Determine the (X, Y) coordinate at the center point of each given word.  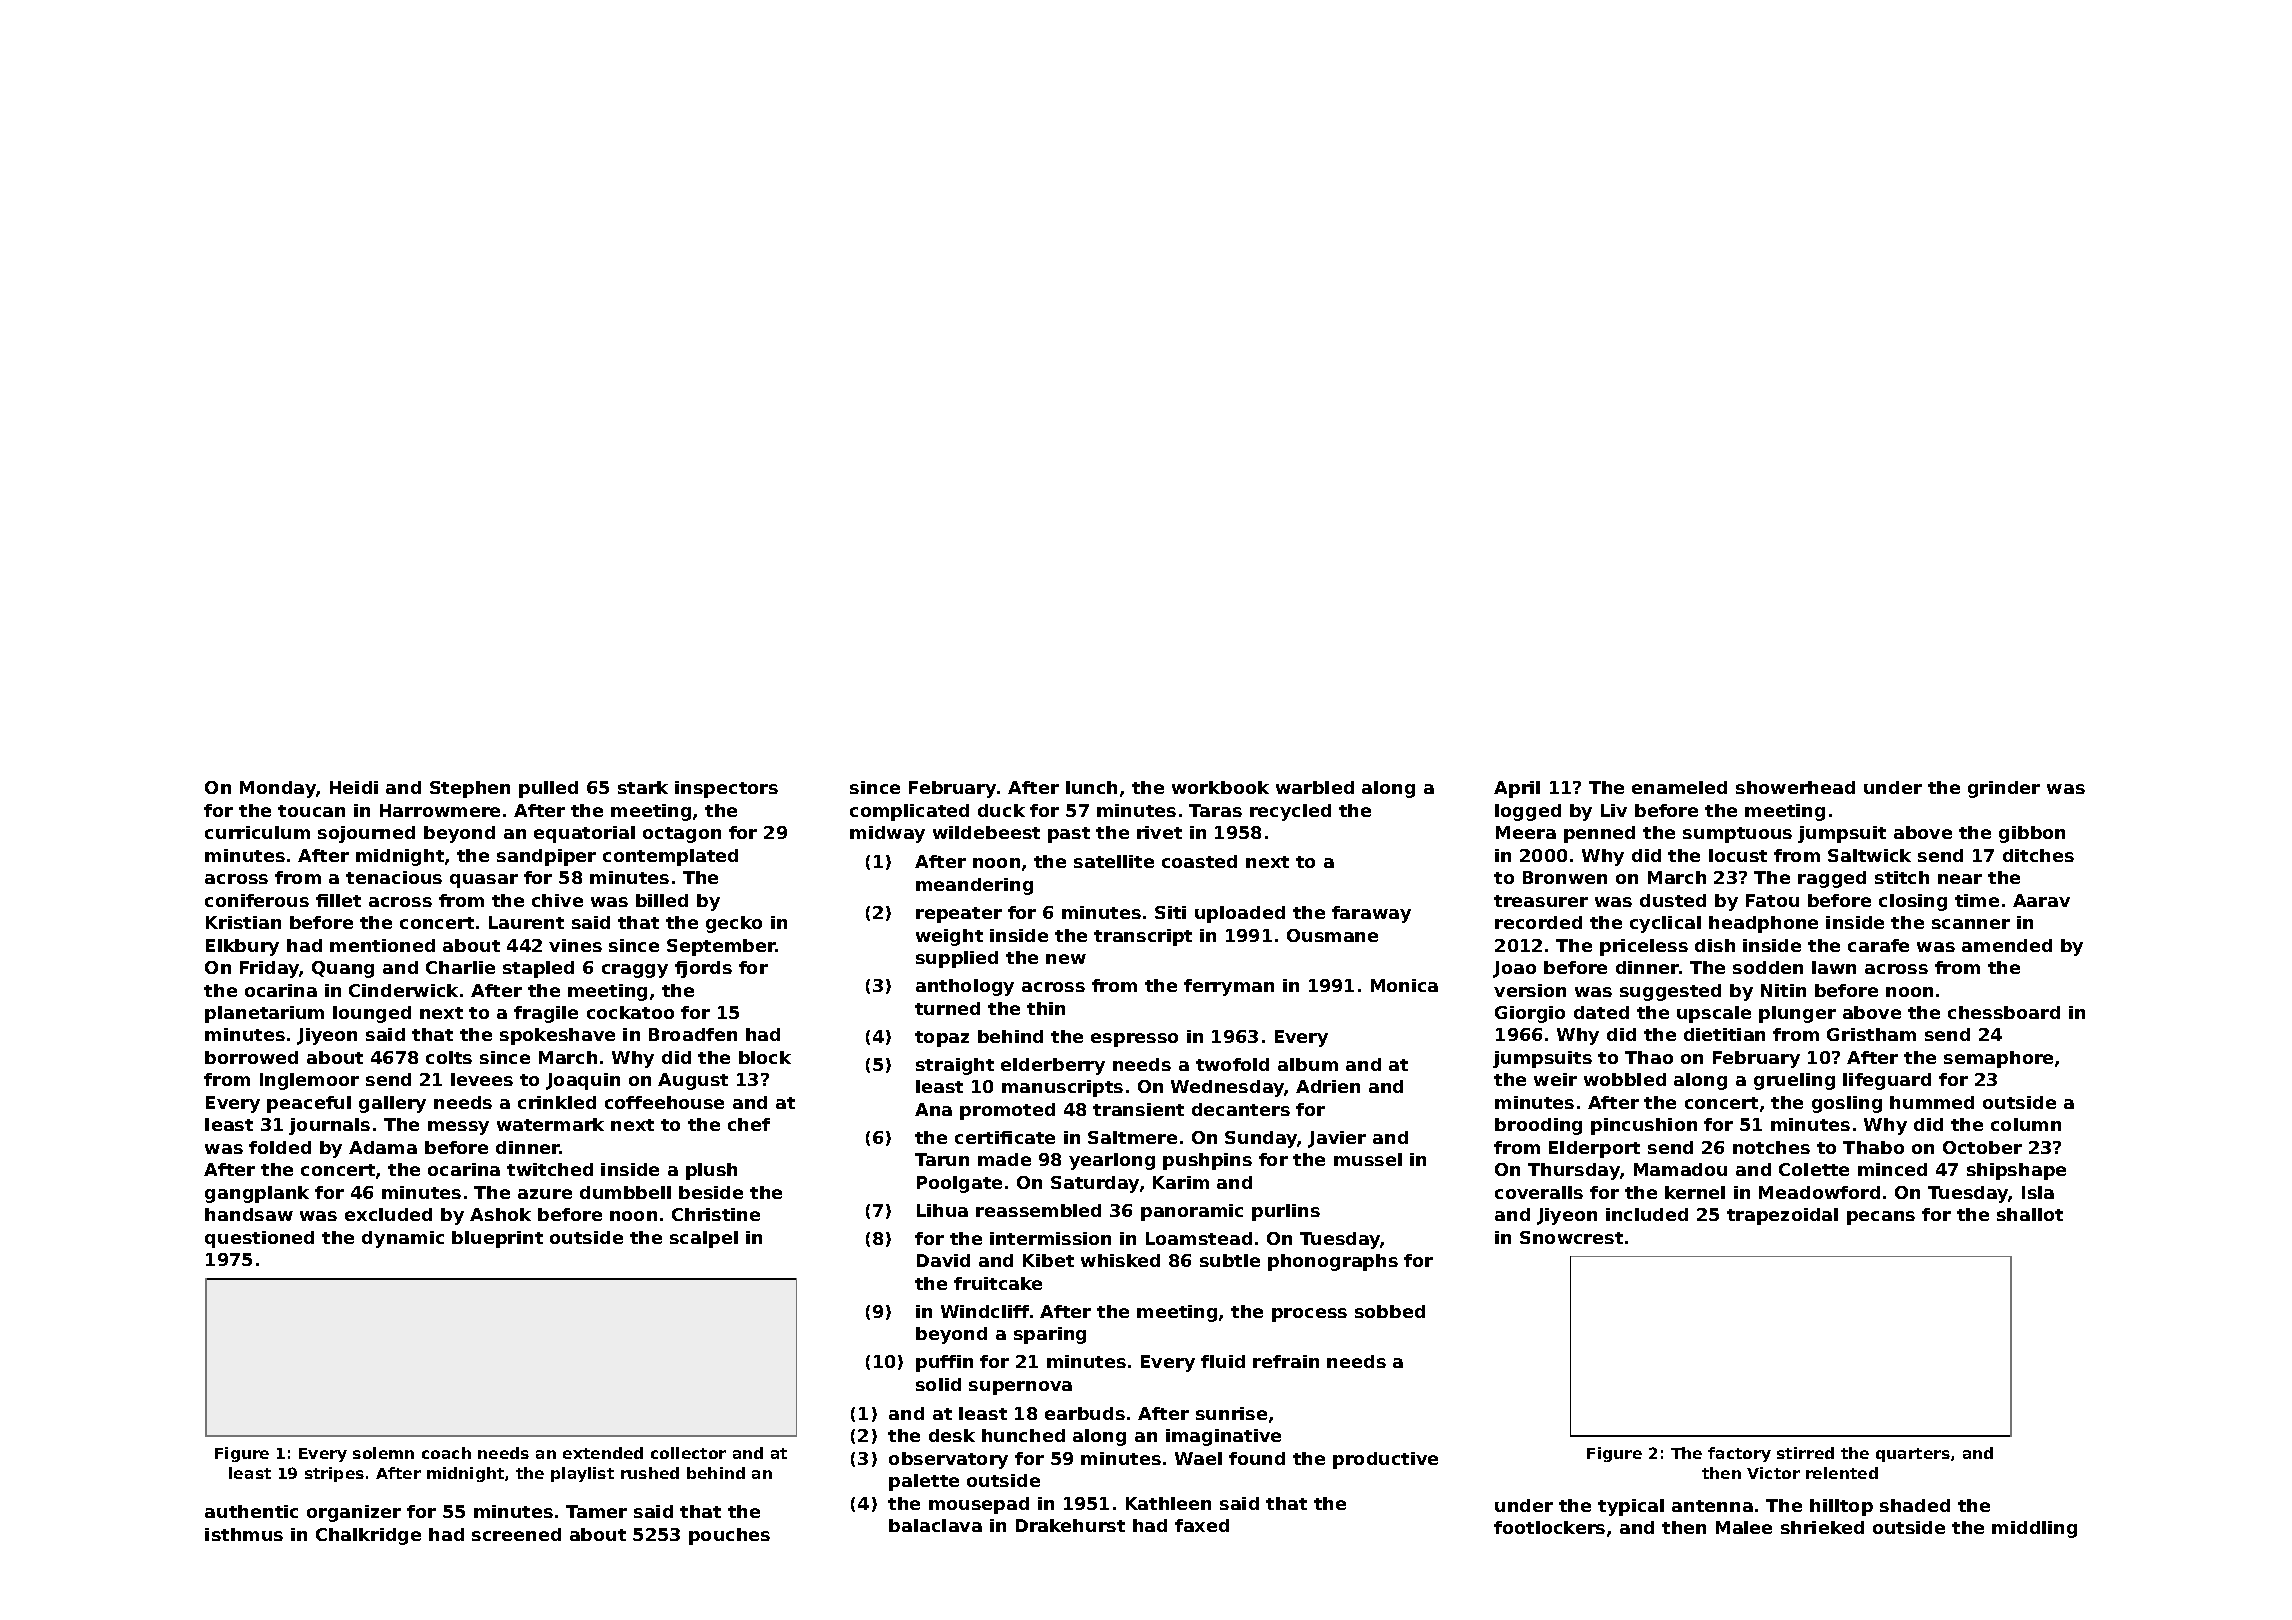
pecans (1881, 1218)
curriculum (257, 832)
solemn (383, 1453)
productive (1385, 1460)
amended (2007, 945)
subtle (1230, 1260)
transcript (1143, 937)
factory (1739, 1454)
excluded (388, 1214)
